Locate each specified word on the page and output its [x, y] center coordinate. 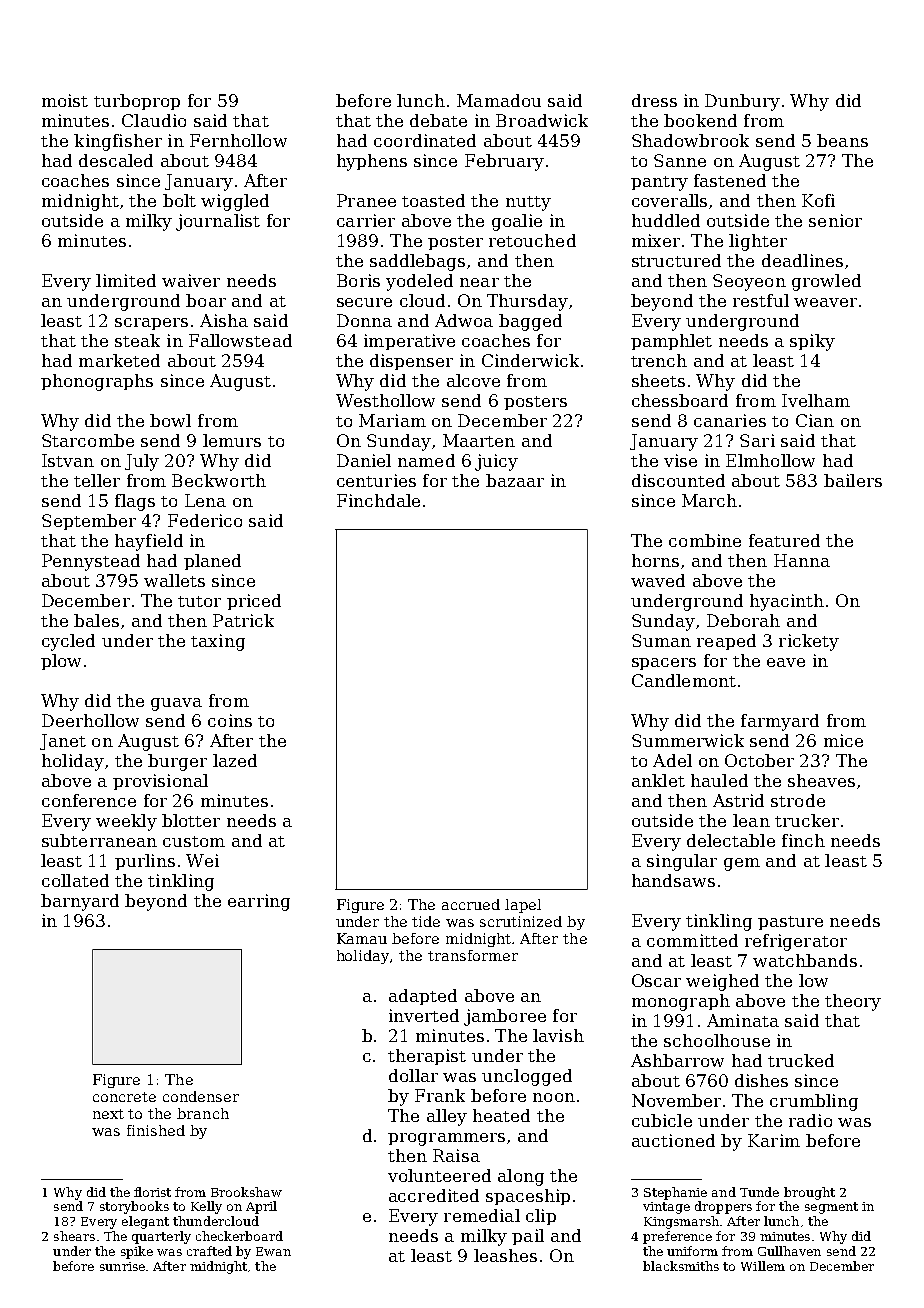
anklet [658, 780]
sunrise [122, 1266]
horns [655, 560]
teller [97, 480]
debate [438, 120]
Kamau [362, 938]
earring [259, 902]
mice [843, 740]
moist [65, 100]
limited [126, 280]
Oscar [656, 980]
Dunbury [742, 102]
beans [842, 140]
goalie [517, 222]
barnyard [80, 902]
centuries [376, 480]
